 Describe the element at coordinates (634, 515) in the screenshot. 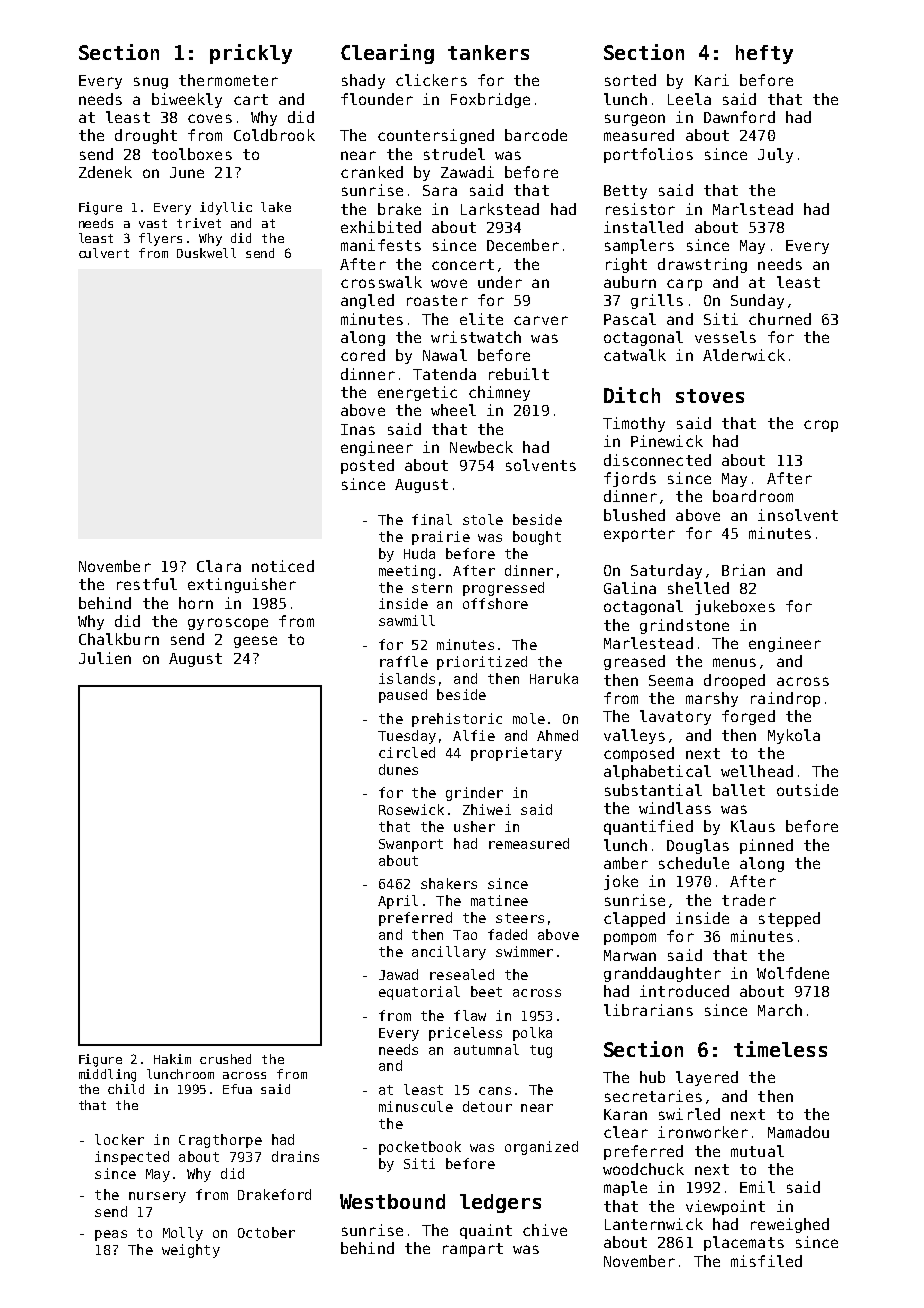

I see `blushed` at that location.
